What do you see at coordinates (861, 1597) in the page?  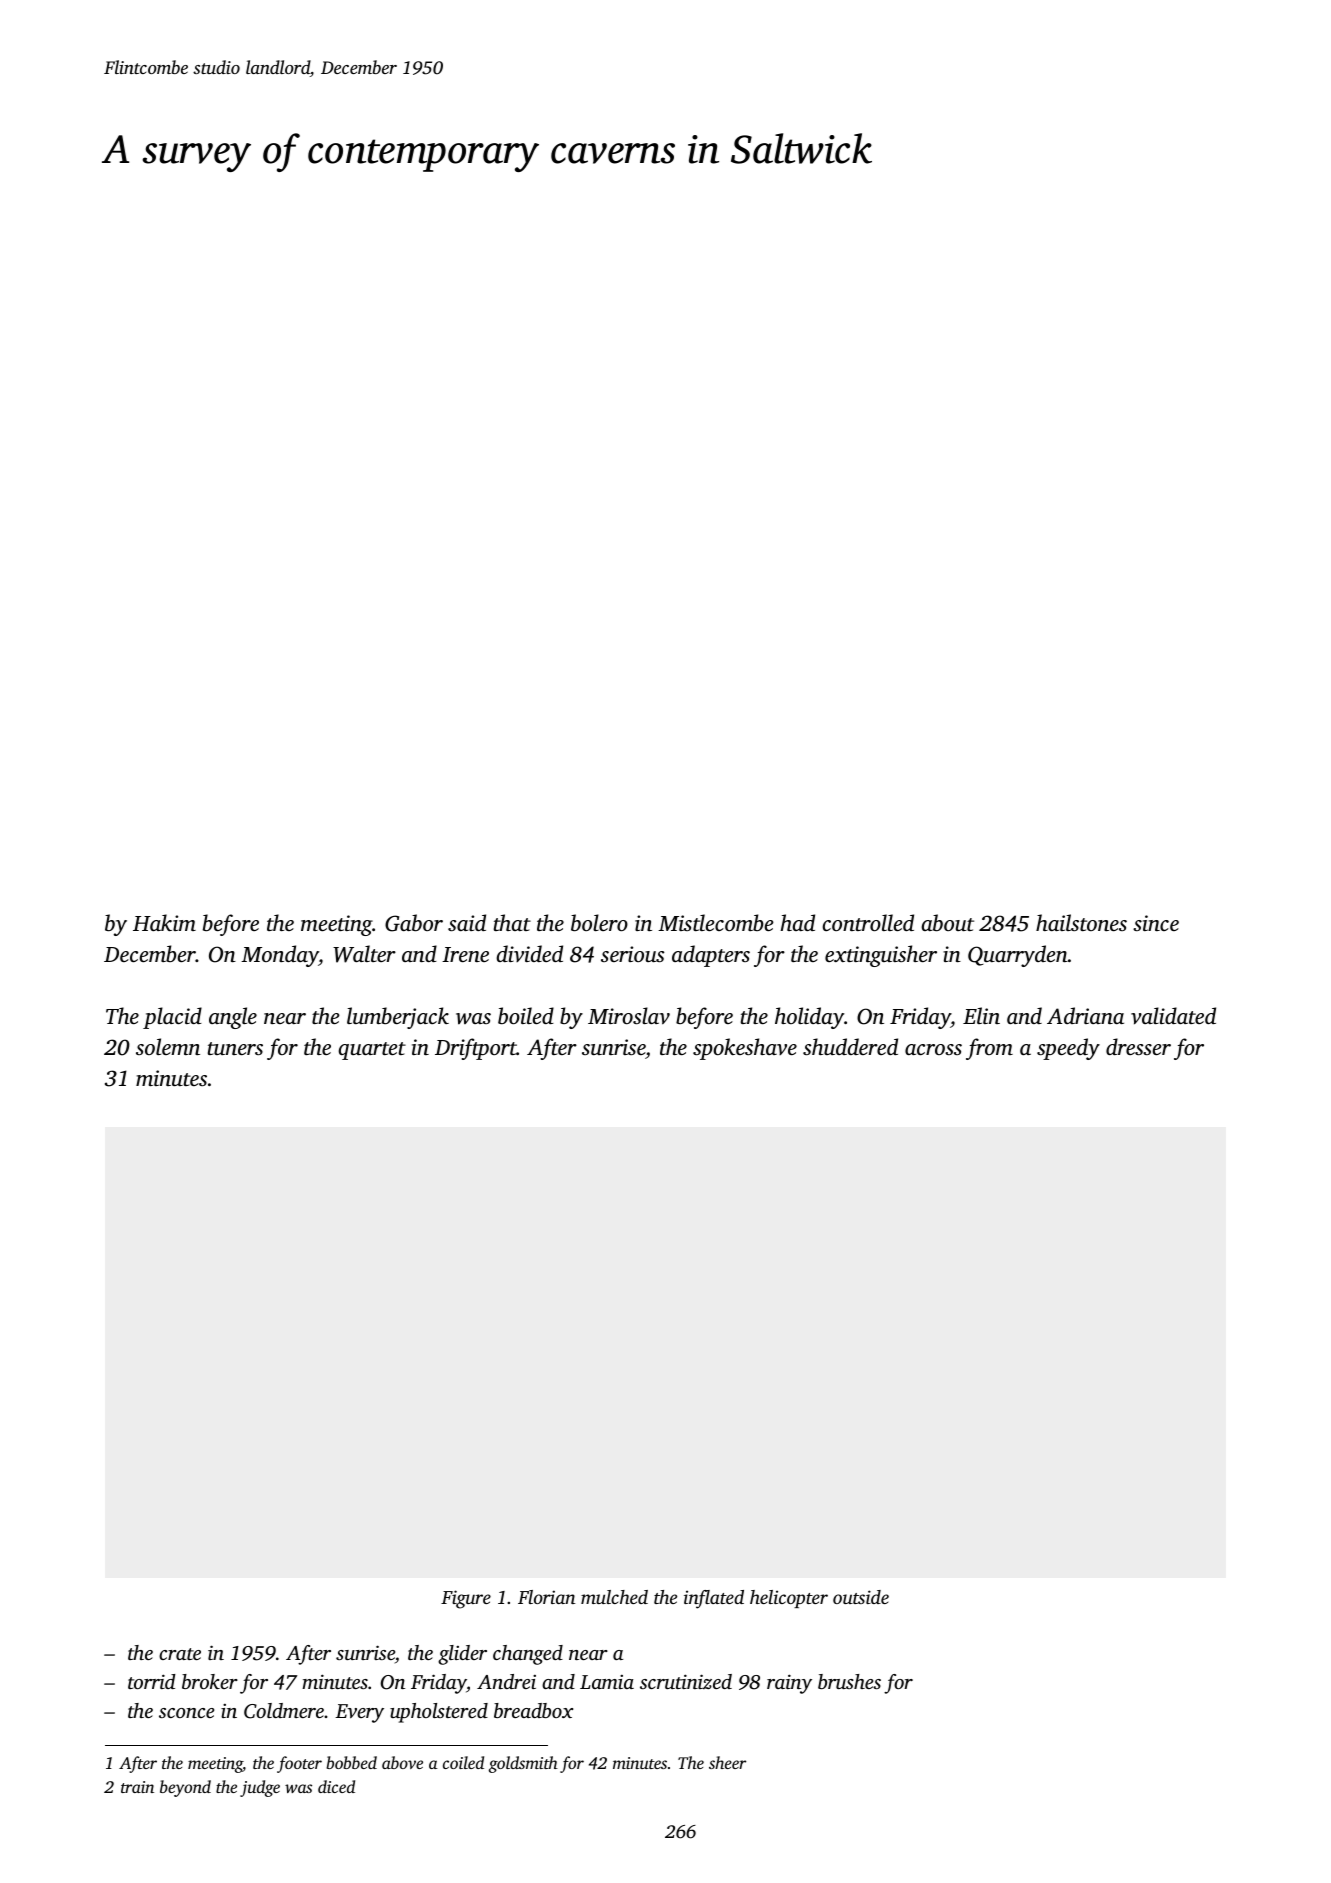 I see `outside` at bounding box center [861, 1597].
